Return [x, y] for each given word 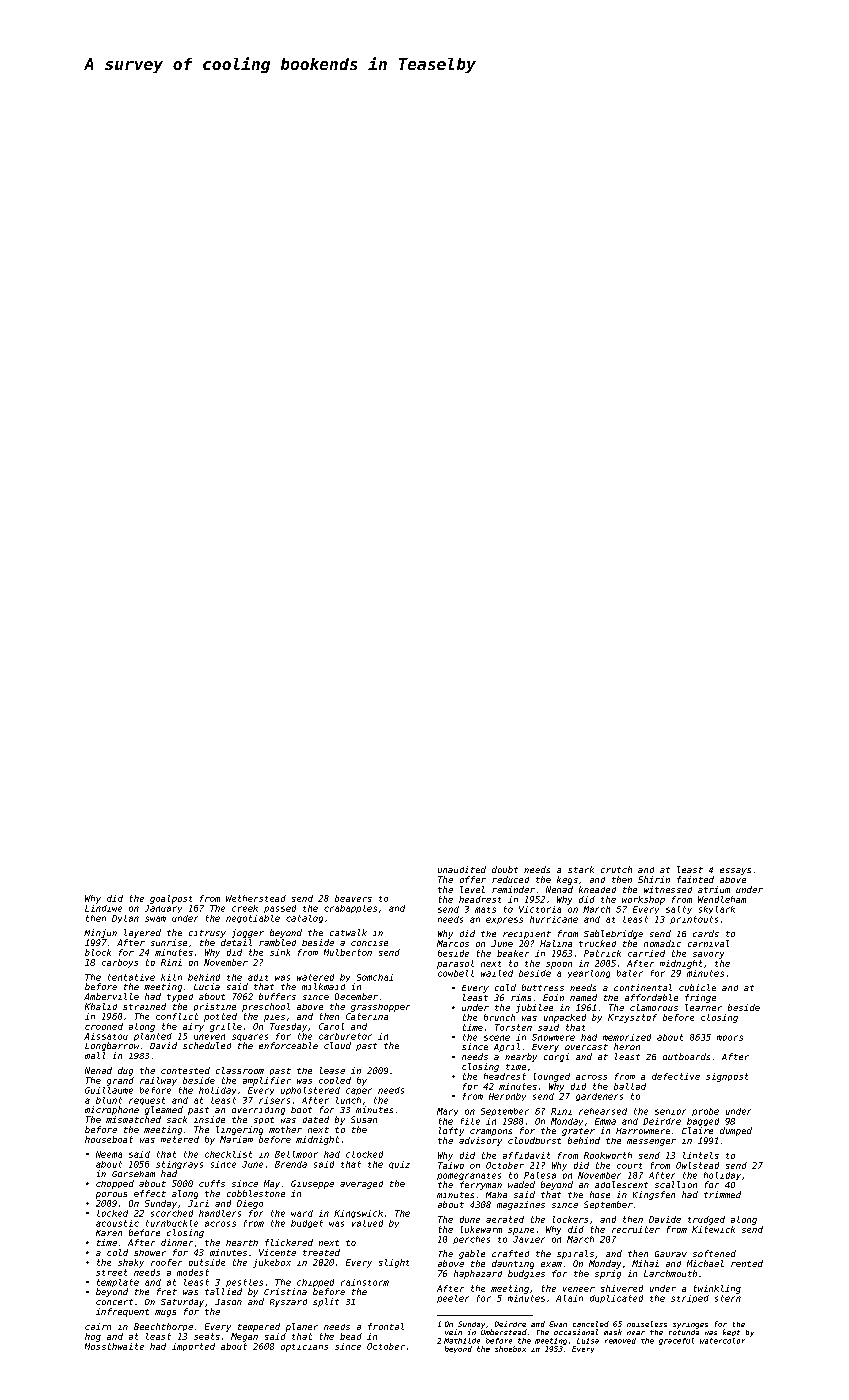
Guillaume [109, 1090]
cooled [335, 1080]
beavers [353, 898]
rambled [277, 942]
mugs [165, 1313]
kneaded [597, 889]
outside [207, 1262]
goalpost [171, 899]
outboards [686, 1056]
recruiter [636, 1229]
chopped [115, 1184]
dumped [736, 1131]
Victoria [540, 909]
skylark [717, 910]
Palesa [540, 1175]
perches [471, 1240]
